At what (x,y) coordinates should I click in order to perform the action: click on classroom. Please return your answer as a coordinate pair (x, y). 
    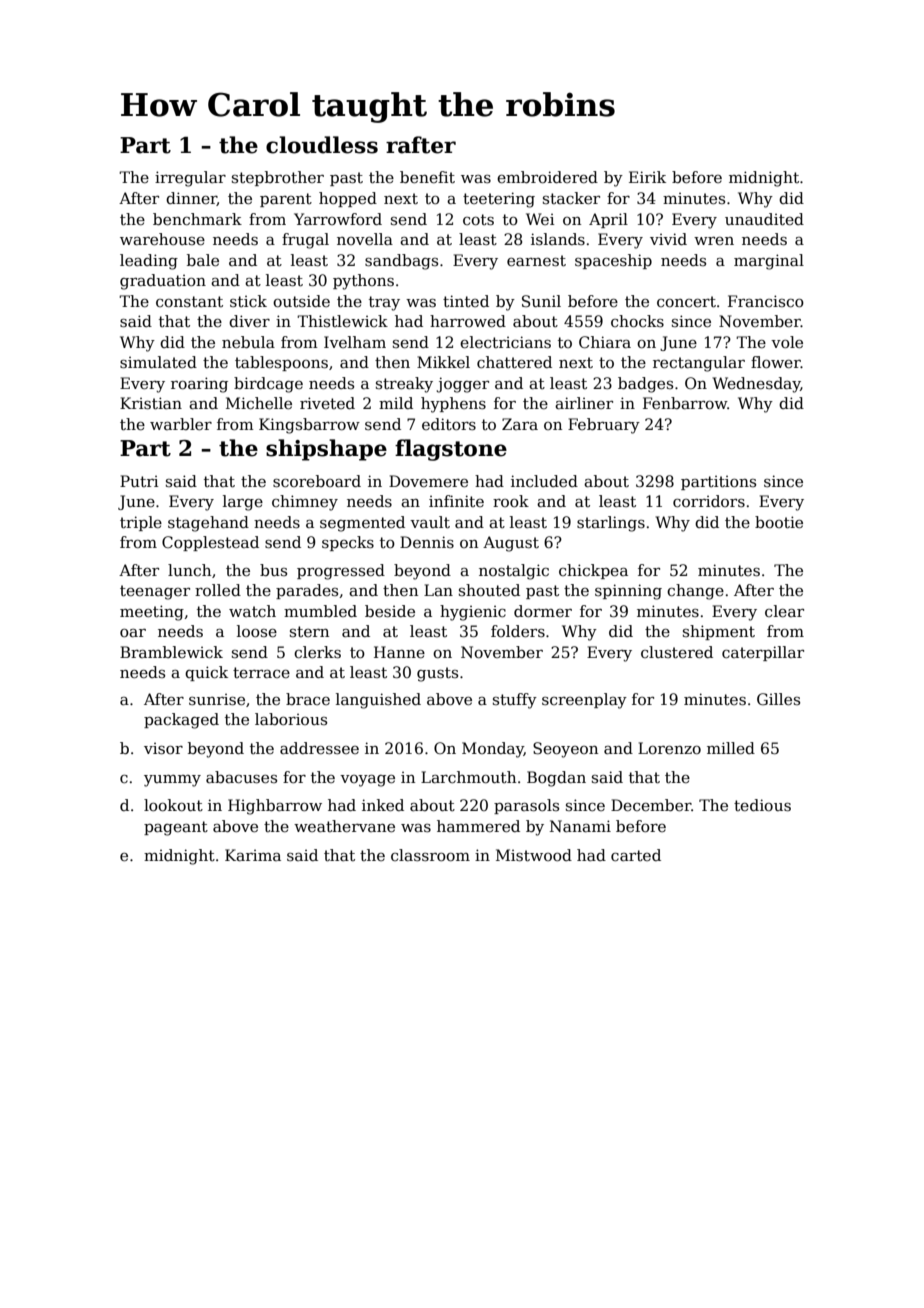
    Looking at the image, I should click on (430, 855).
